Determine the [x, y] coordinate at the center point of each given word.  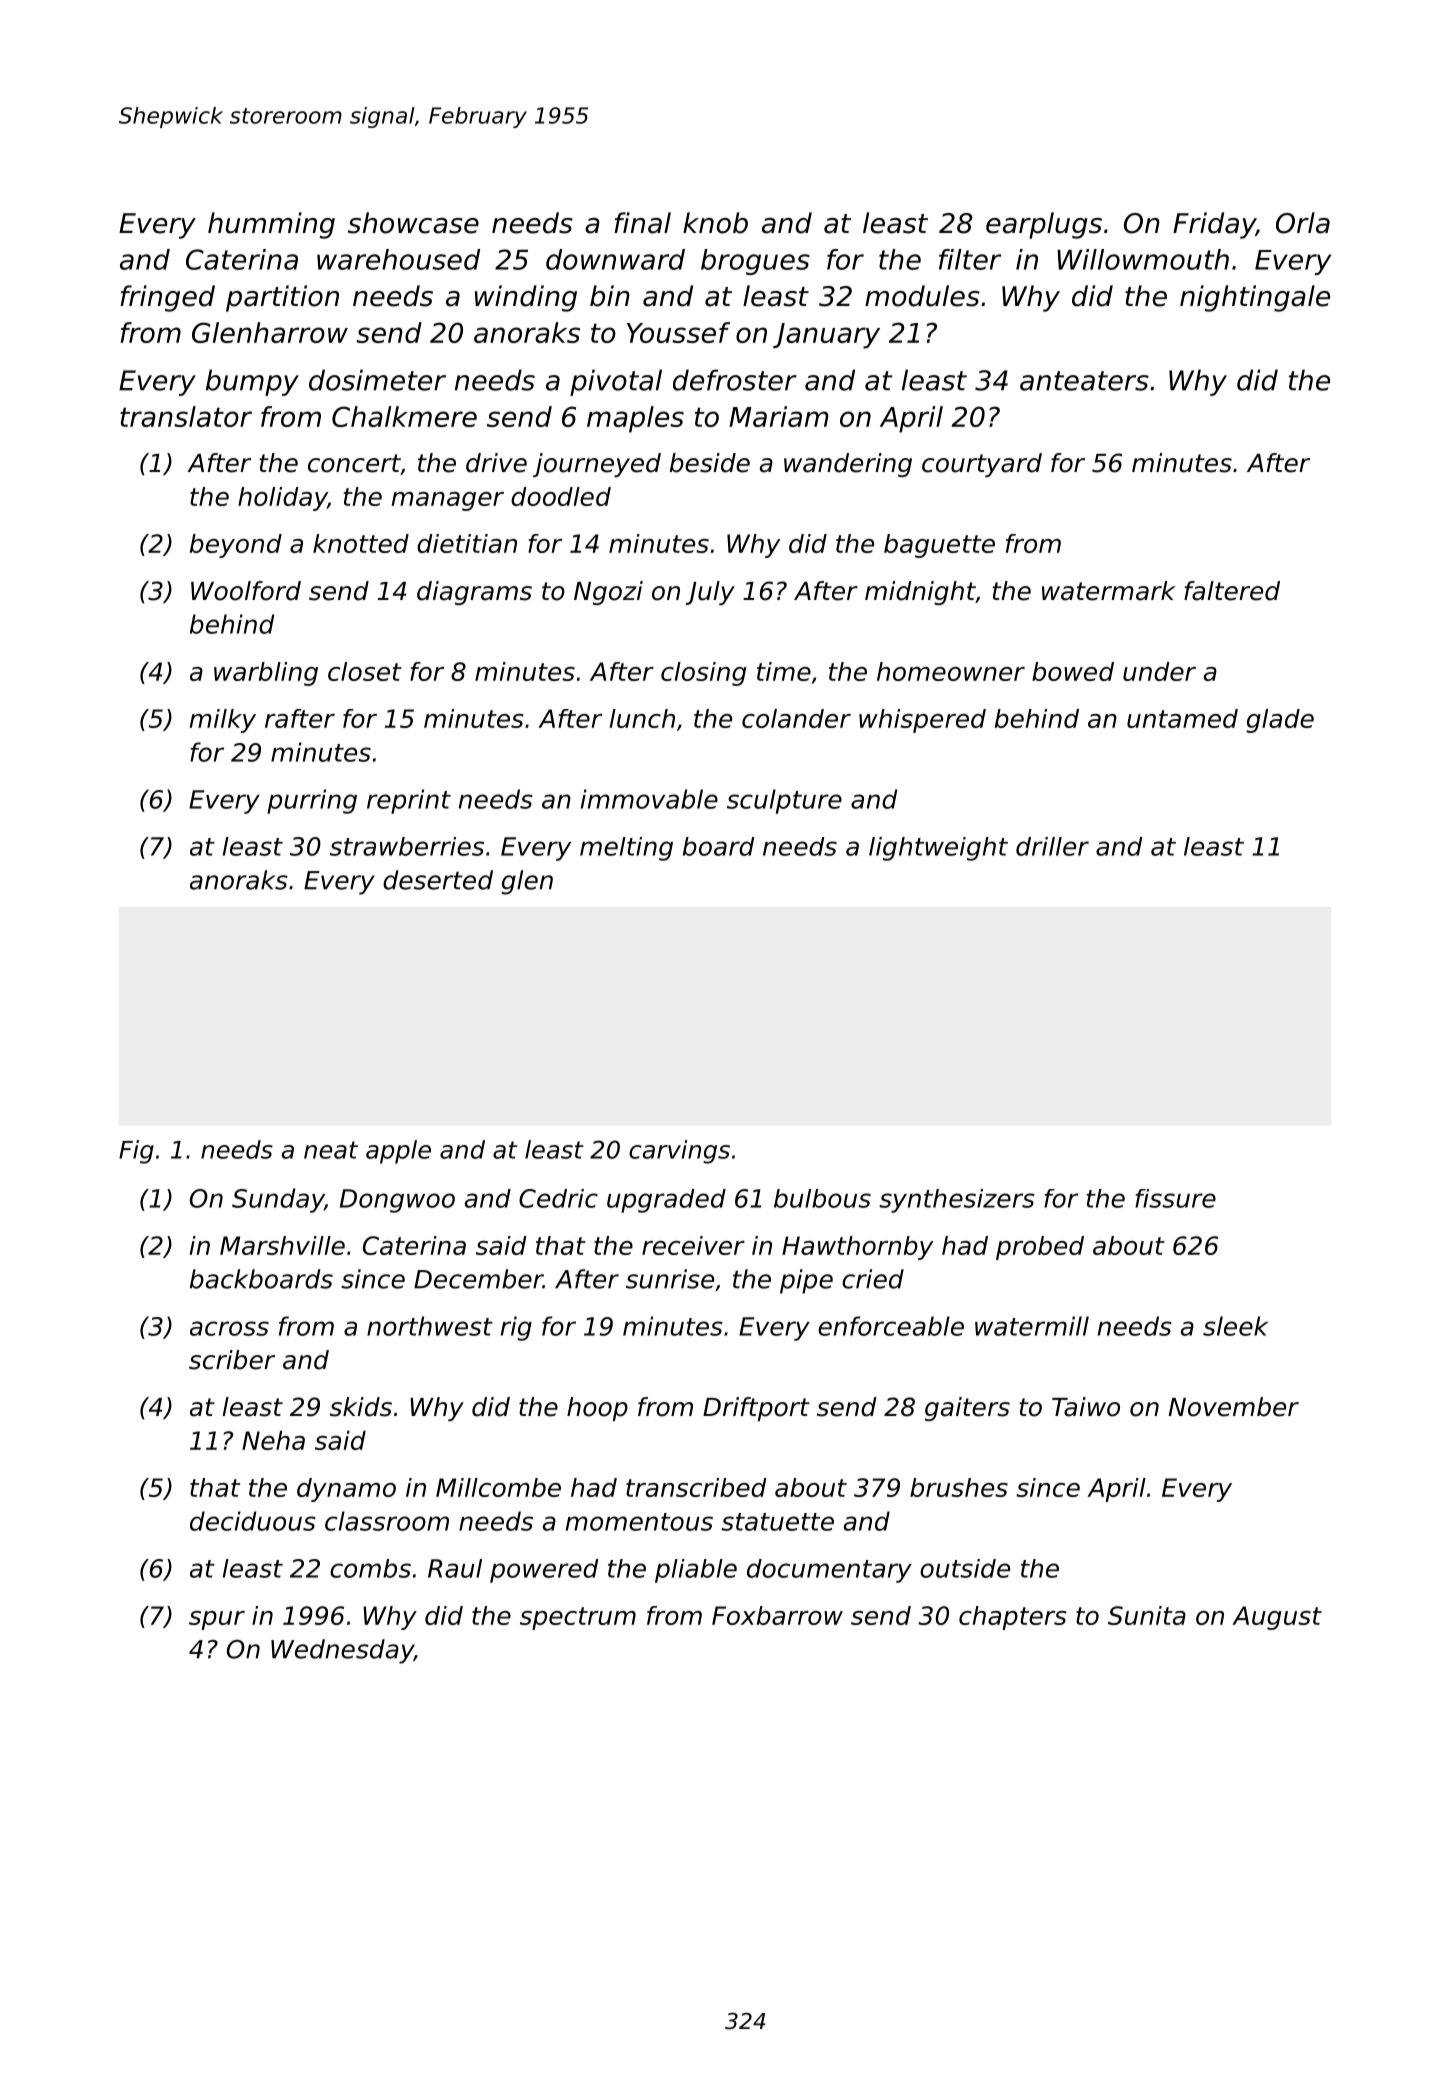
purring [312, 801]
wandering [848, 465]
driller [1052, 846]
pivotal [616, 382]
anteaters [1084, 381]
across [229, 1328]
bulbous [822, 1198]
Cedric [558, 1198]
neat [331, 1150]
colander [796, 718]
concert [354, 464]
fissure [1175, 1198]
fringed [167, 298]
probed [1040, 1248]
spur [217, 1620]
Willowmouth [1143, 259]
